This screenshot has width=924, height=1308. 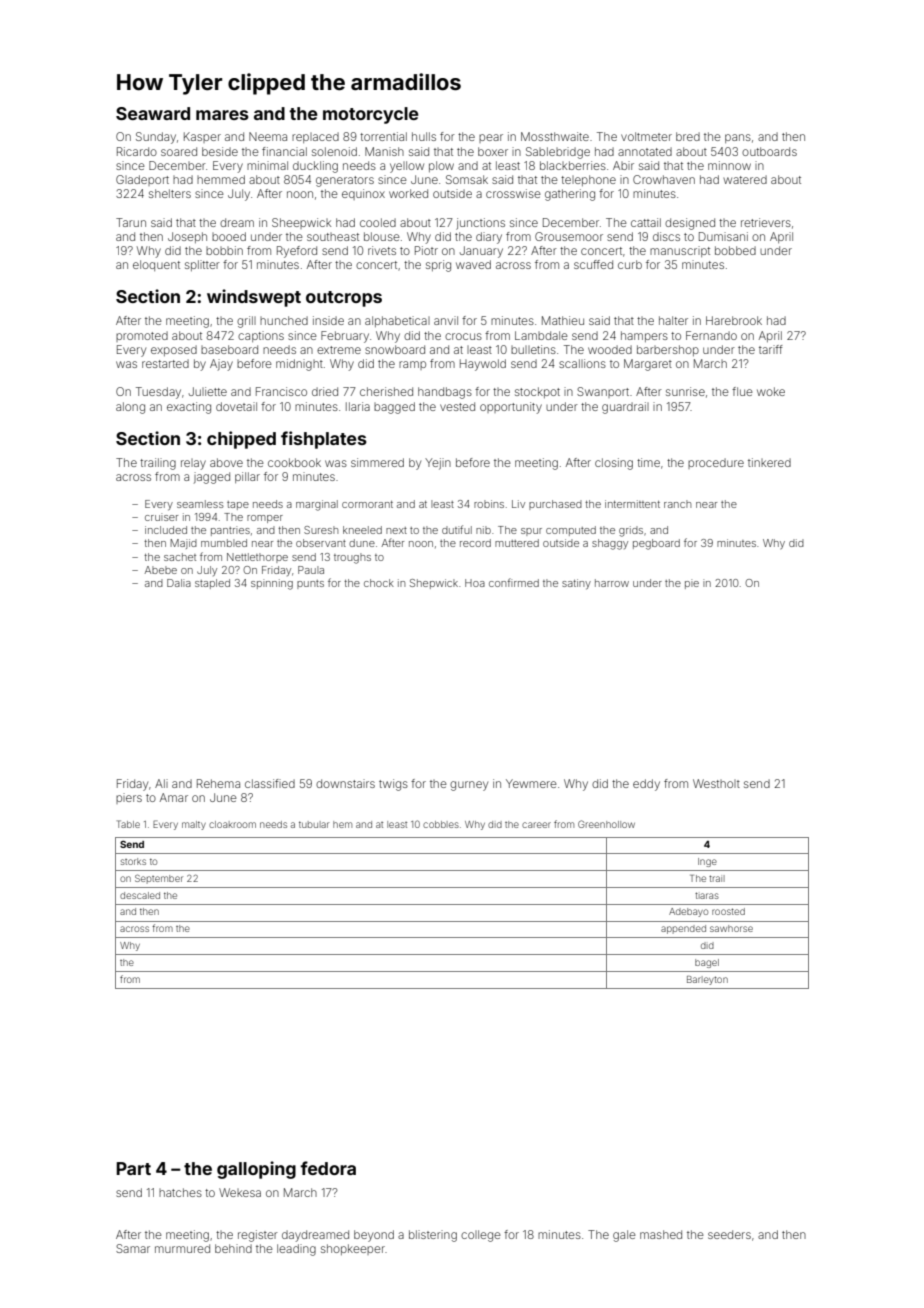 I want to click on Mossthwaite, so click(x=555, y=136).
